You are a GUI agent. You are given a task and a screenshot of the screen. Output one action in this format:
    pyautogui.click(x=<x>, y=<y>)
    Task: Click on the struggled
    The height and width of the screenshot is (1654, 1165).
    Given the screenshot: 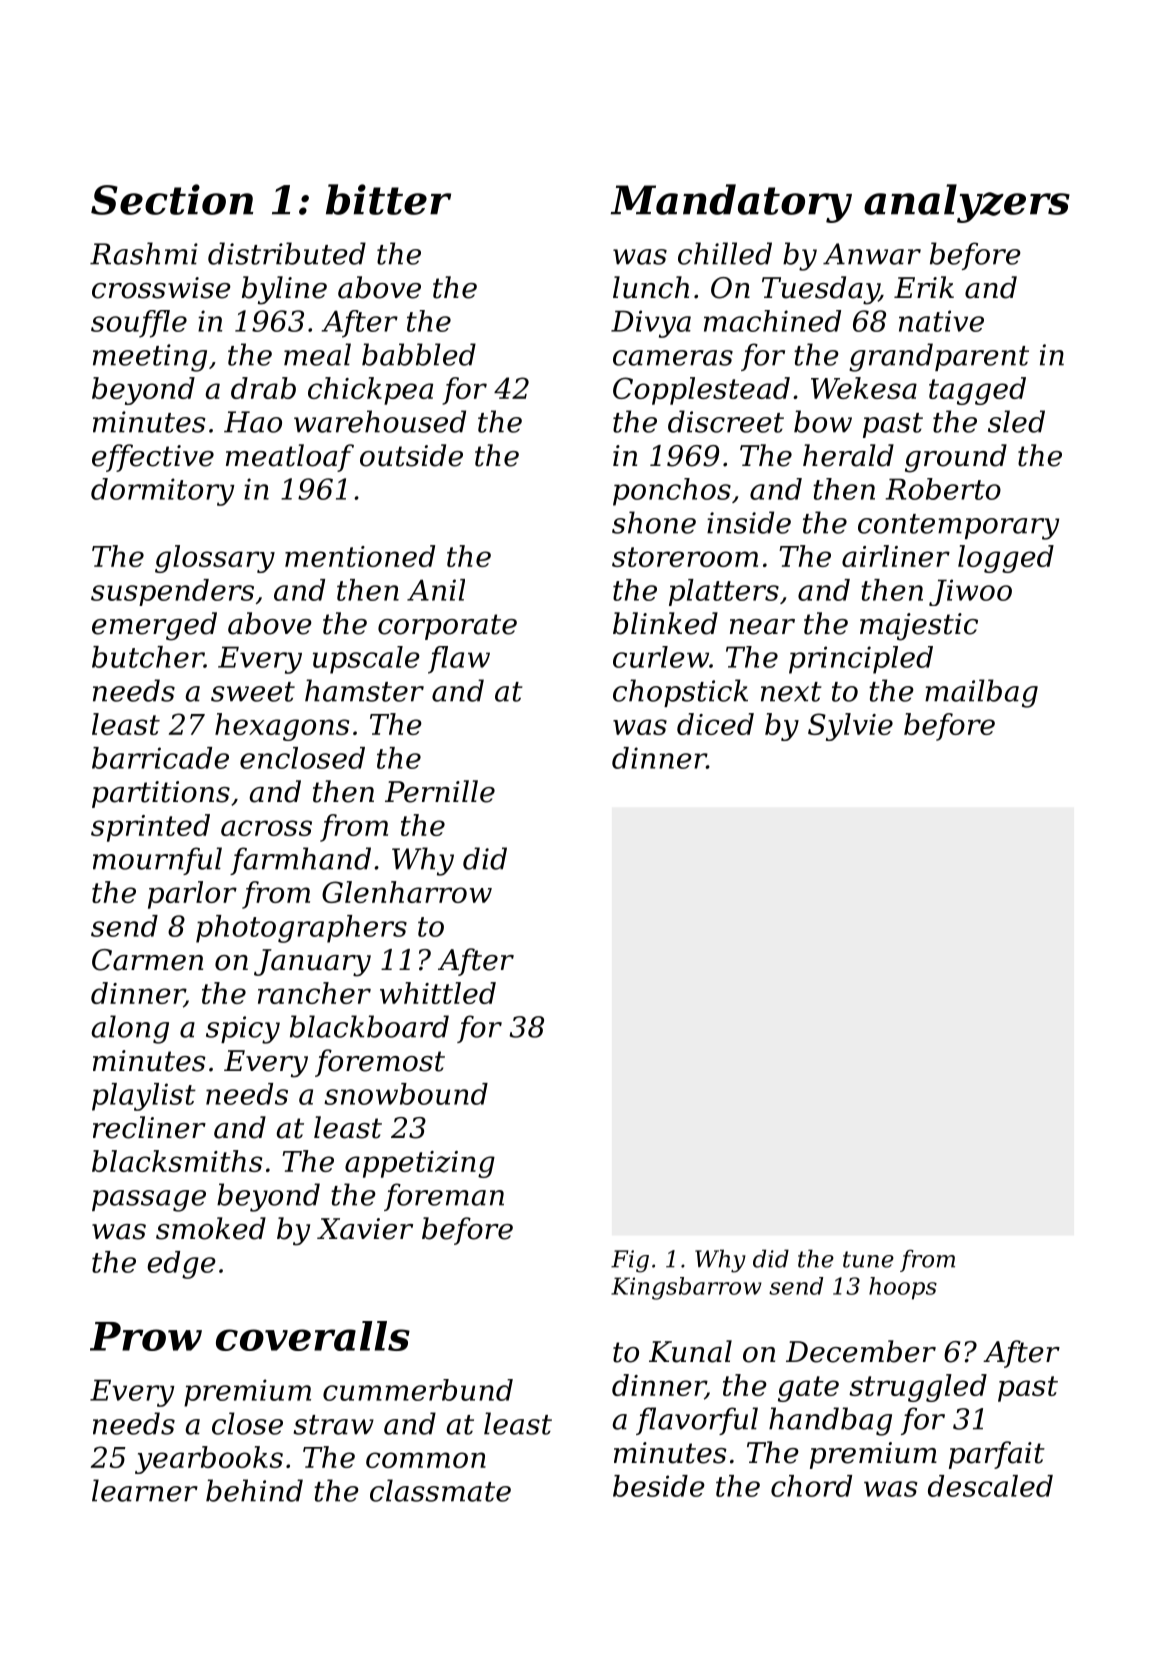 What is the action you would take?
    pyautogui.click(x=918, y=1388)
